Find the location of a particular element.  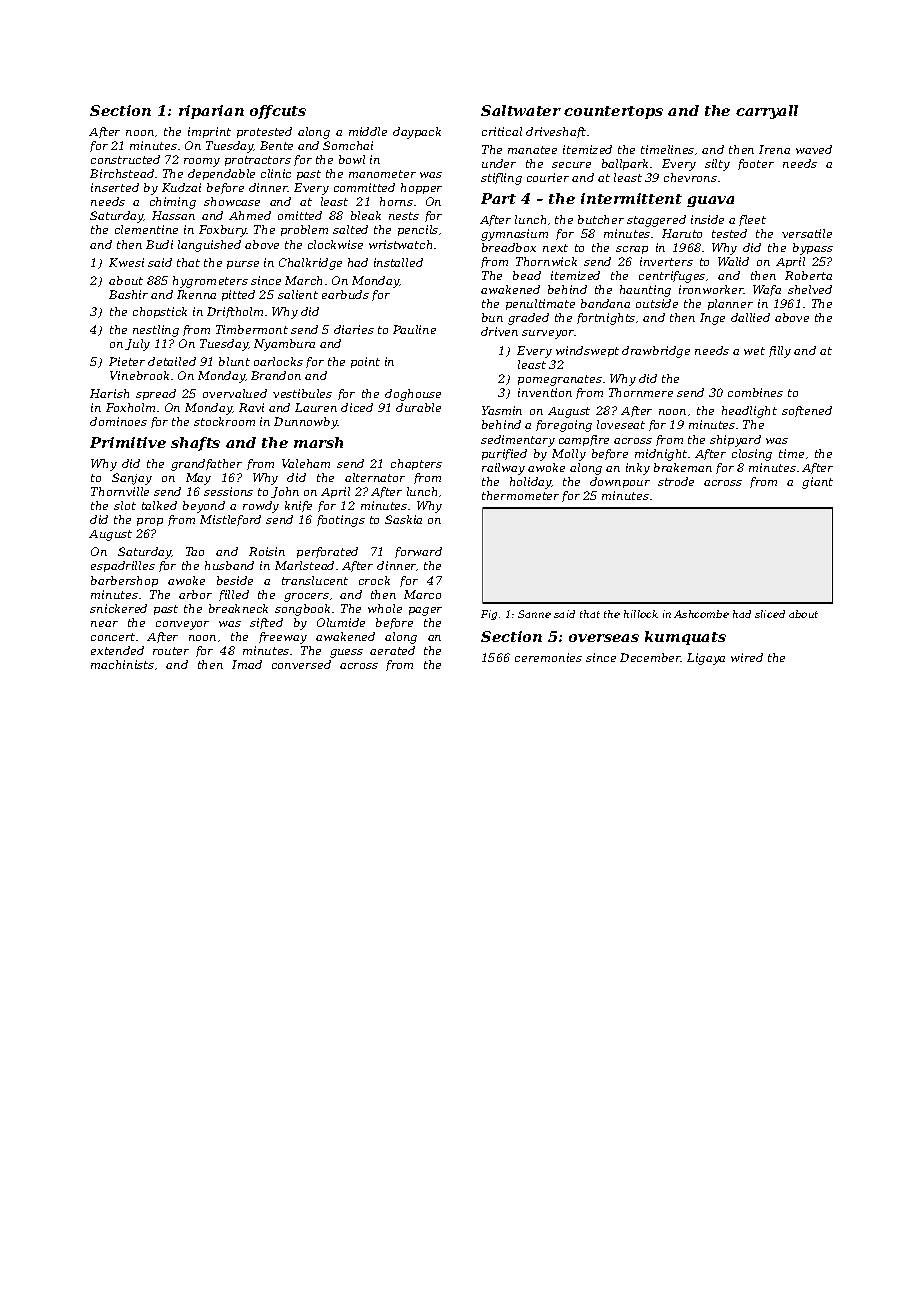

dependable is located at coordinates (221, 174).
